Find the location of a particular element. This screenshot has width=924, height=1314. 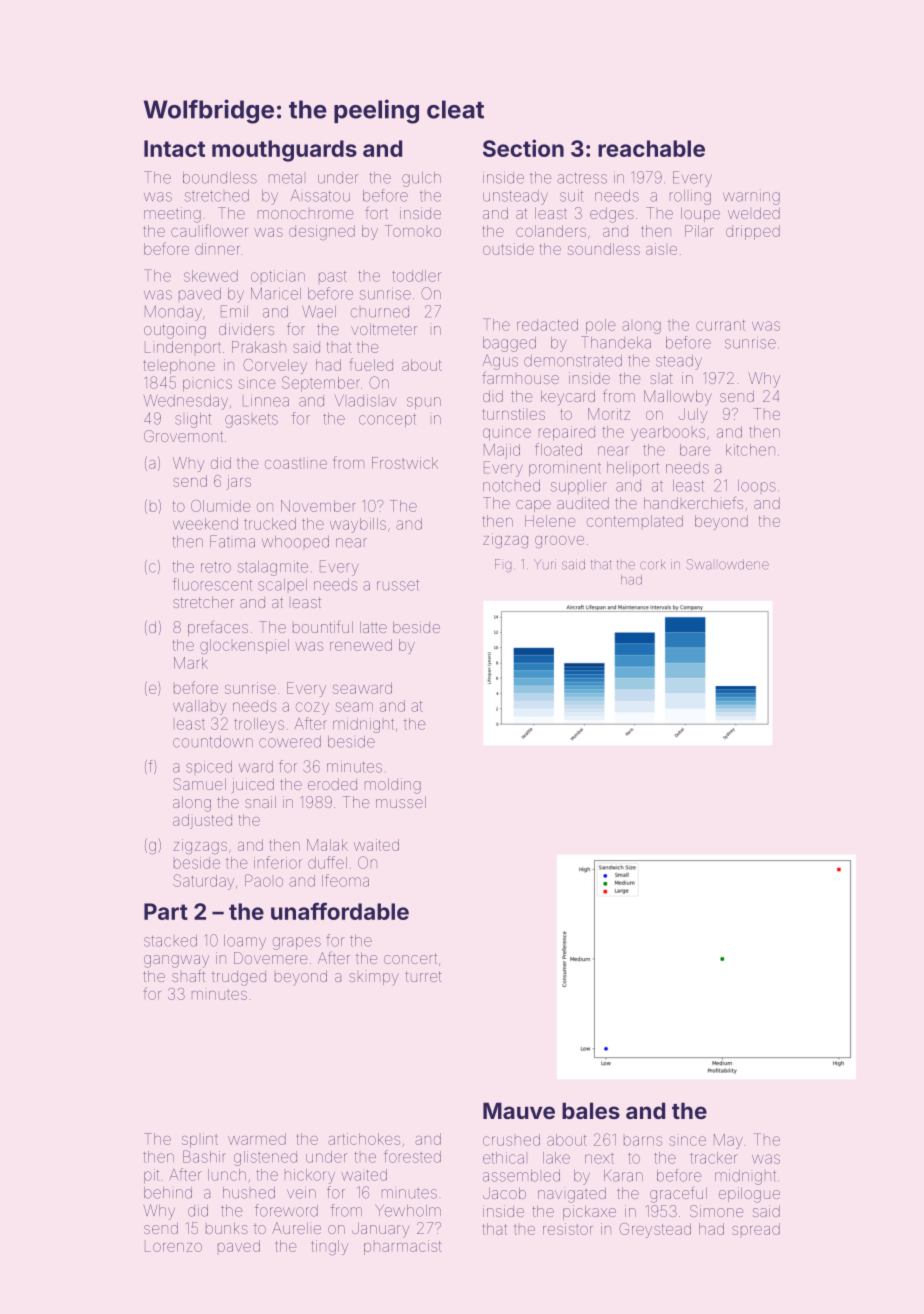

outside is located at coordinates (508, 249).
